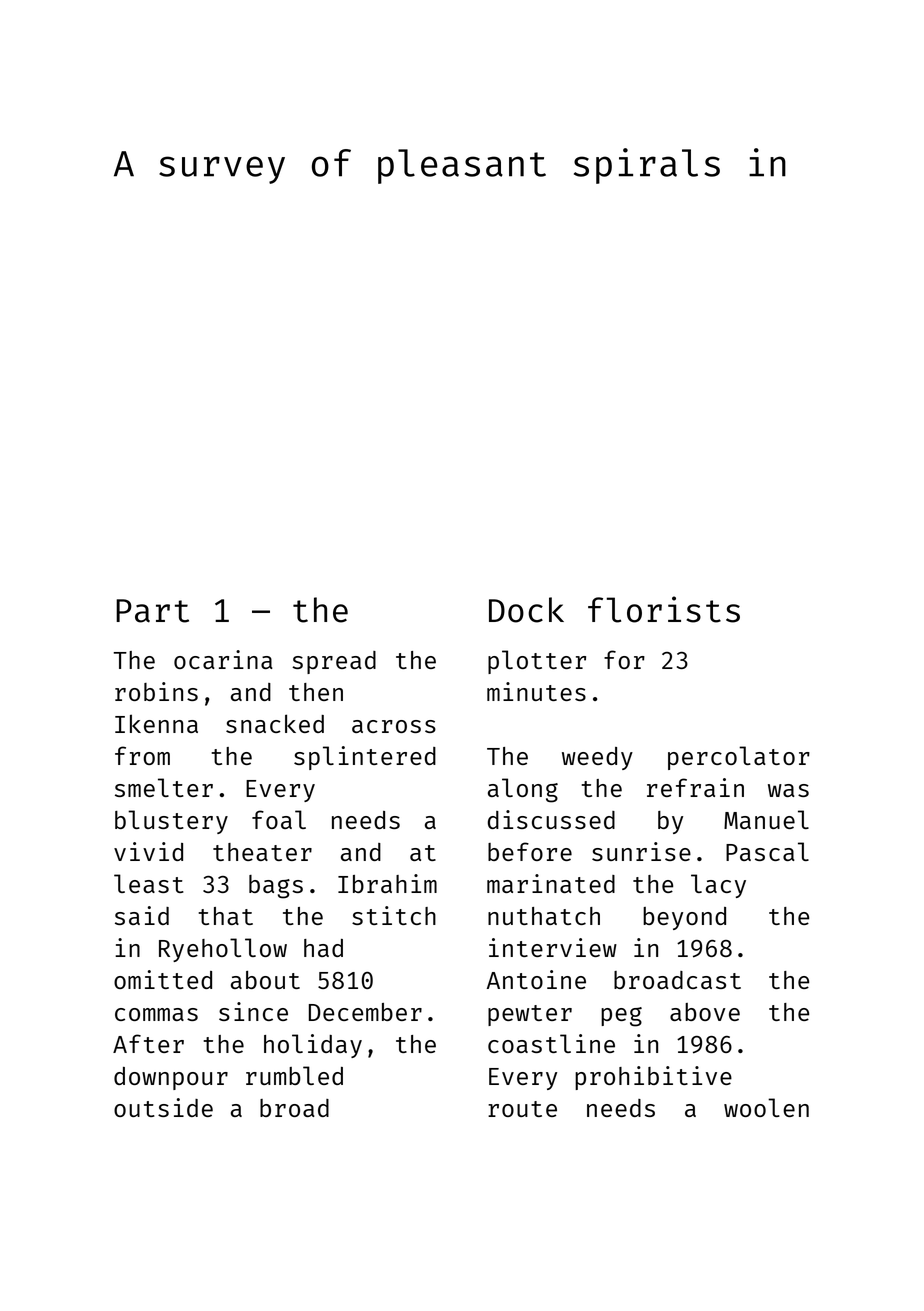 The height and width of the screenshot is (1311, 924). What do you see at coordinates (142, 915) in the screenshot?
I see `said` at bounding box center [142, 915].
